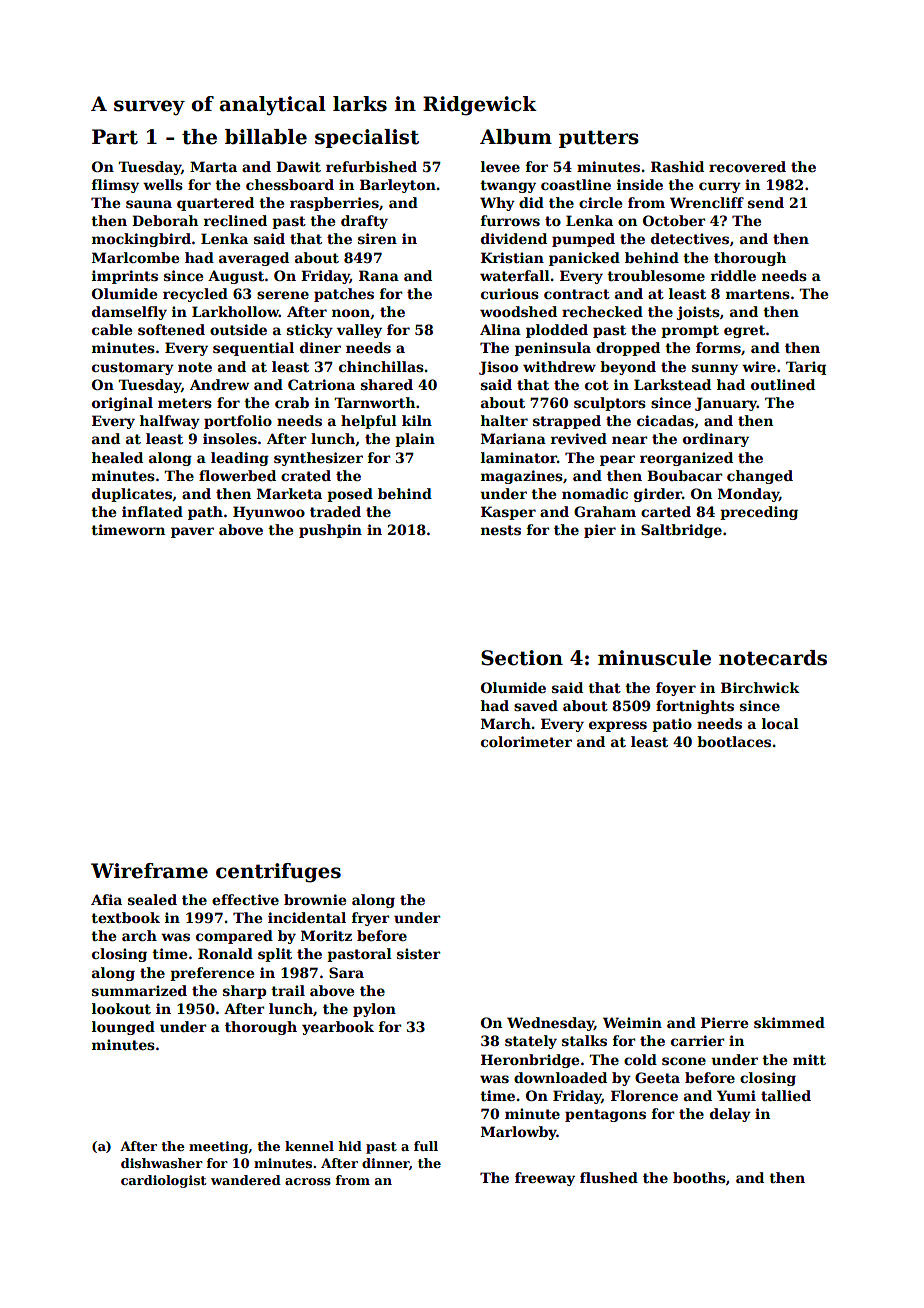 The height and width of the document is (1308, 924). I want to click on colorimeter, so click(526, 741).
